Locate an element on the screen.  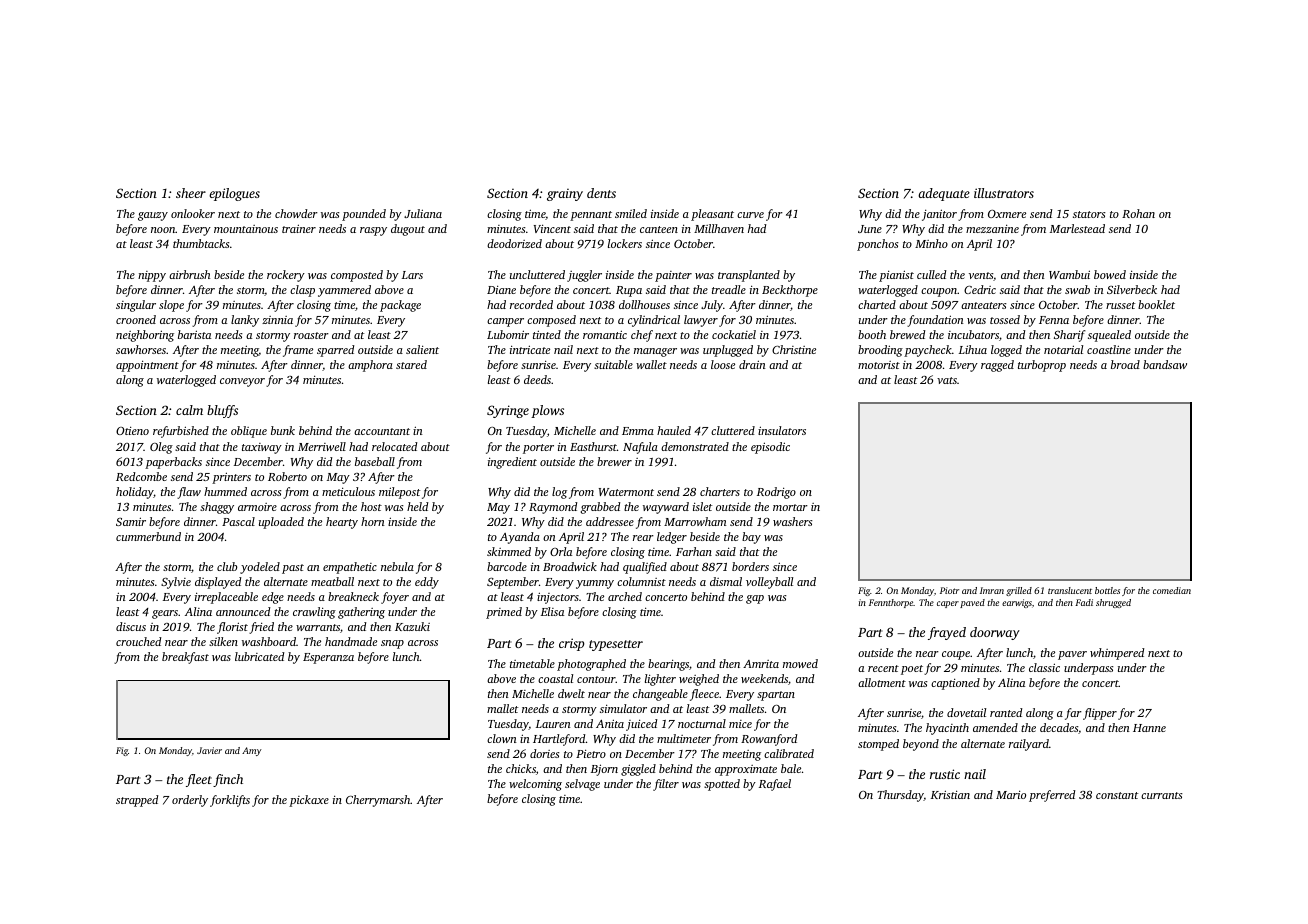
yammered is located at coordinates (344, 291).
